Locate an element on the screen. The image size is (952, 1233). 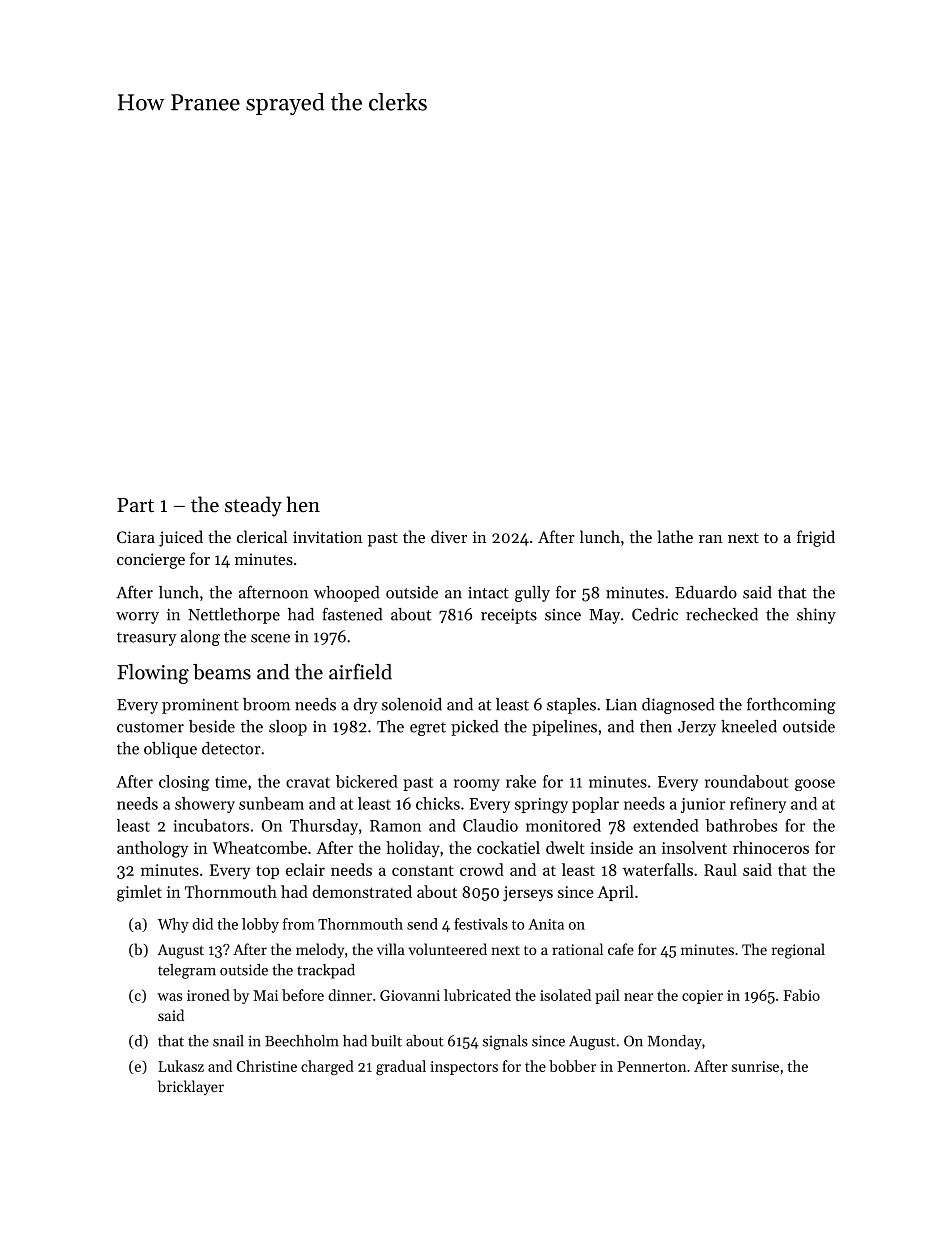
telegram is located at coordinates (187, 971).
